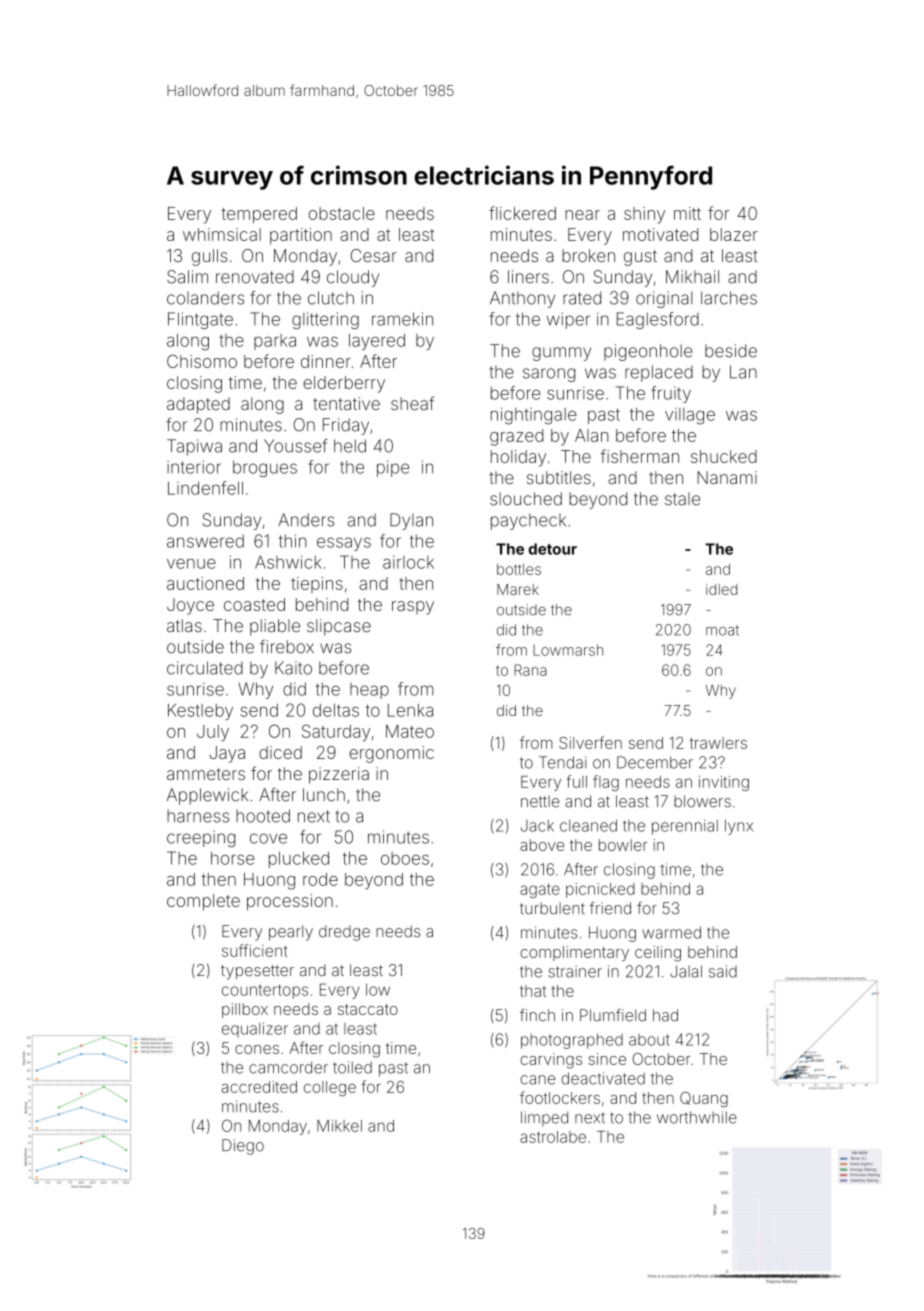 The height and width of the screenshot is (1311, 924). I want to click on auctioned, so click(205, 583).
